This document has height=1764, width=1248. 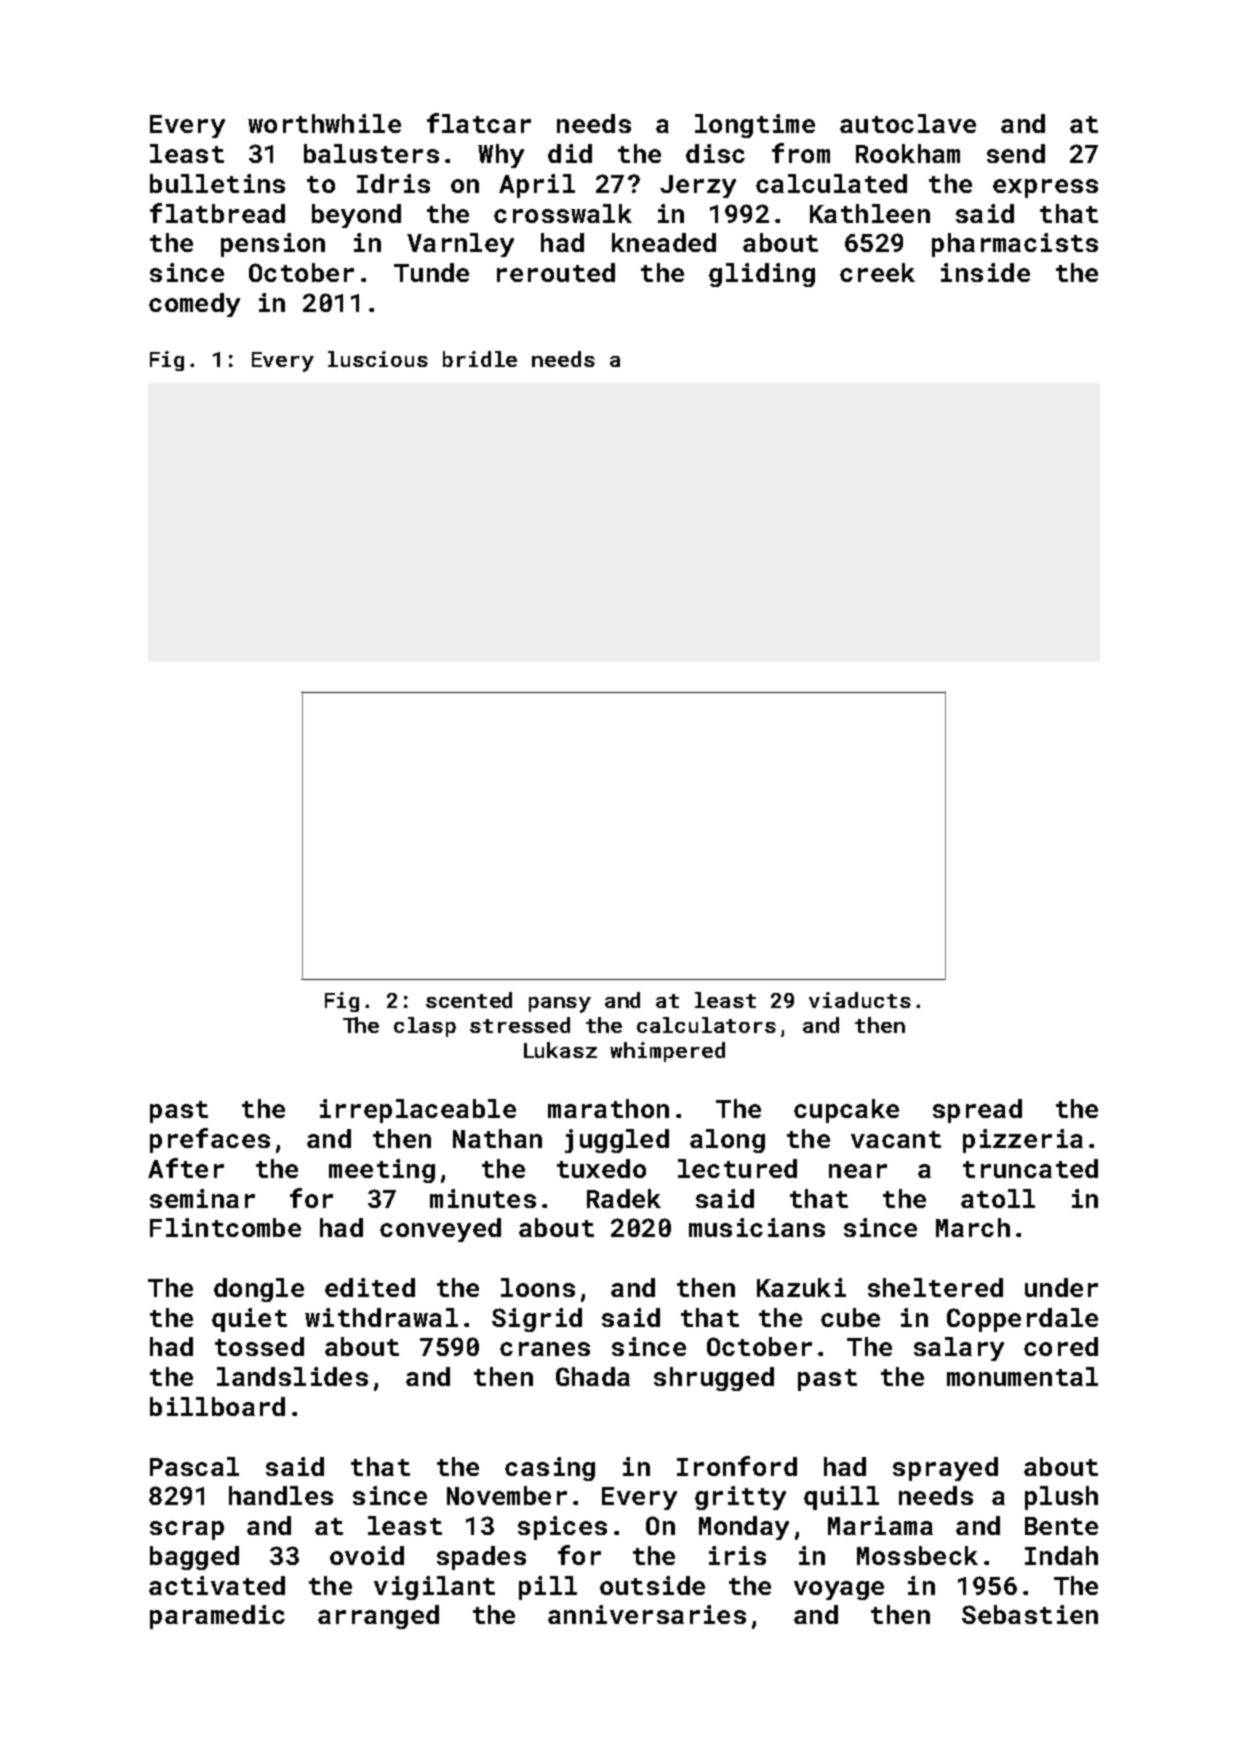 I want to click on clasp, so click(x=425, y=1027).
